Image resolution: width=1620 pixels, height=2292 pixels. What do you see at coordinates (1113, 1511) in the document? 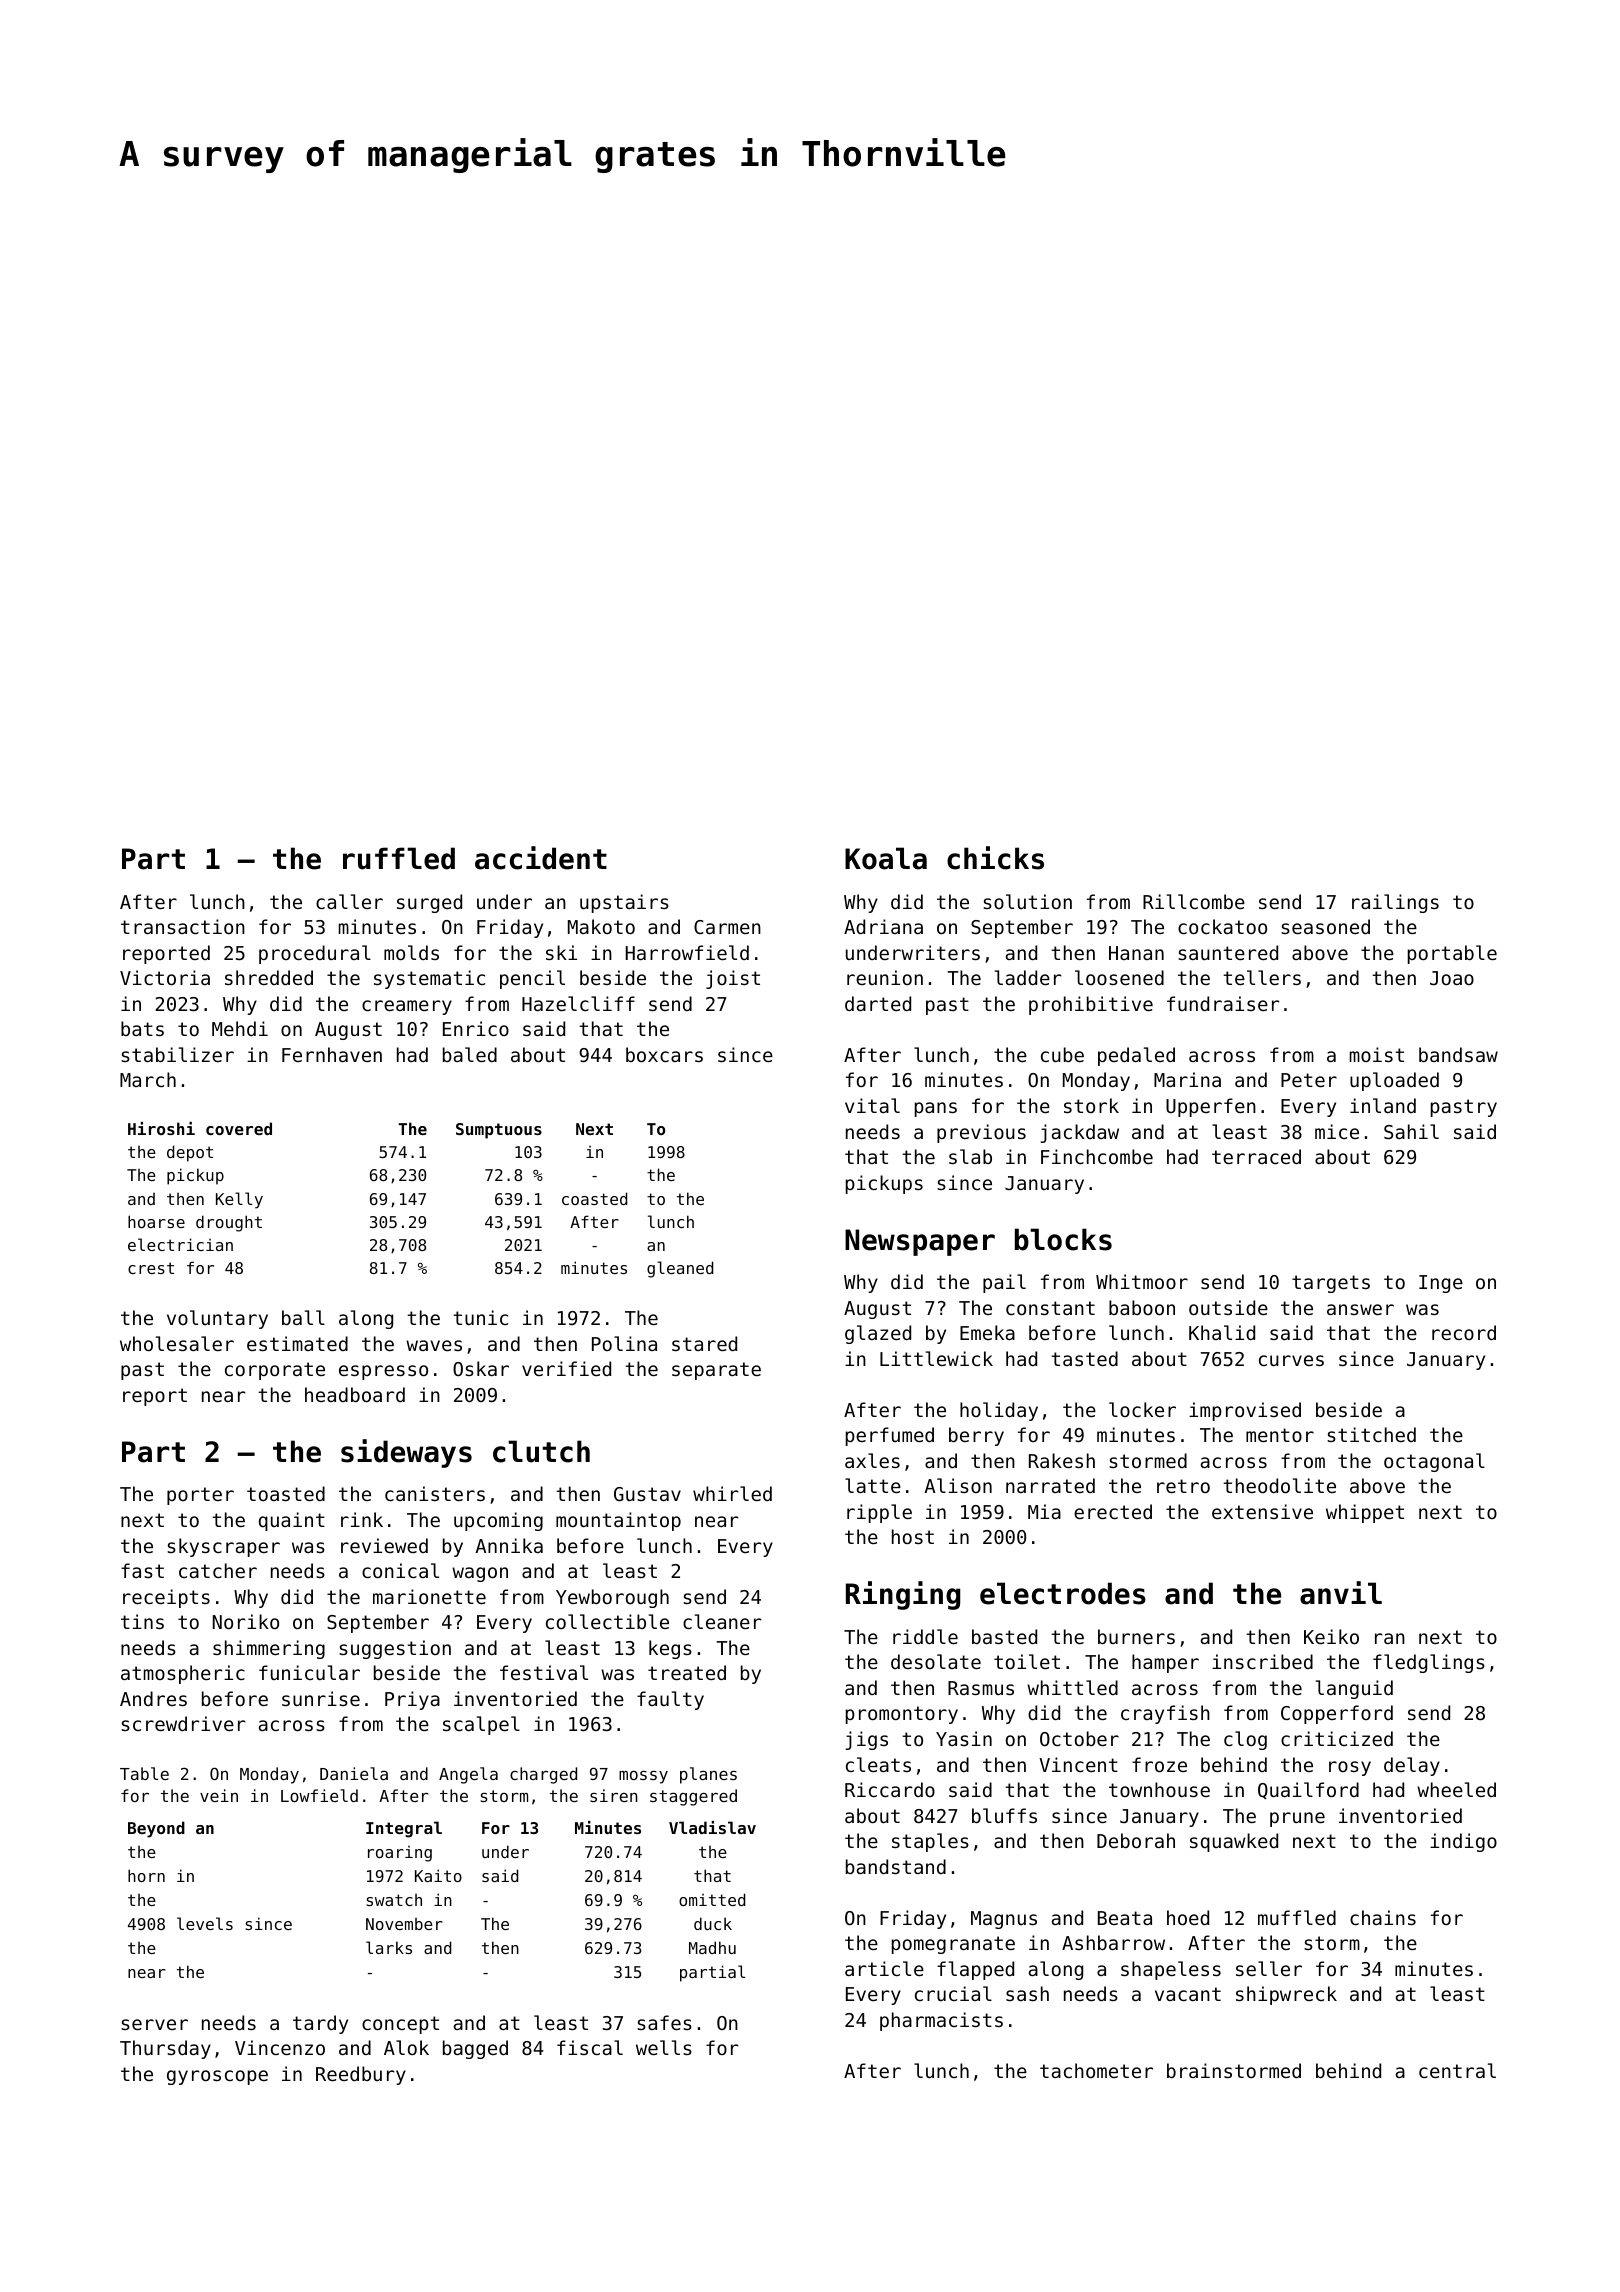
I see `erected` at bounding box center [1113, 1511].
